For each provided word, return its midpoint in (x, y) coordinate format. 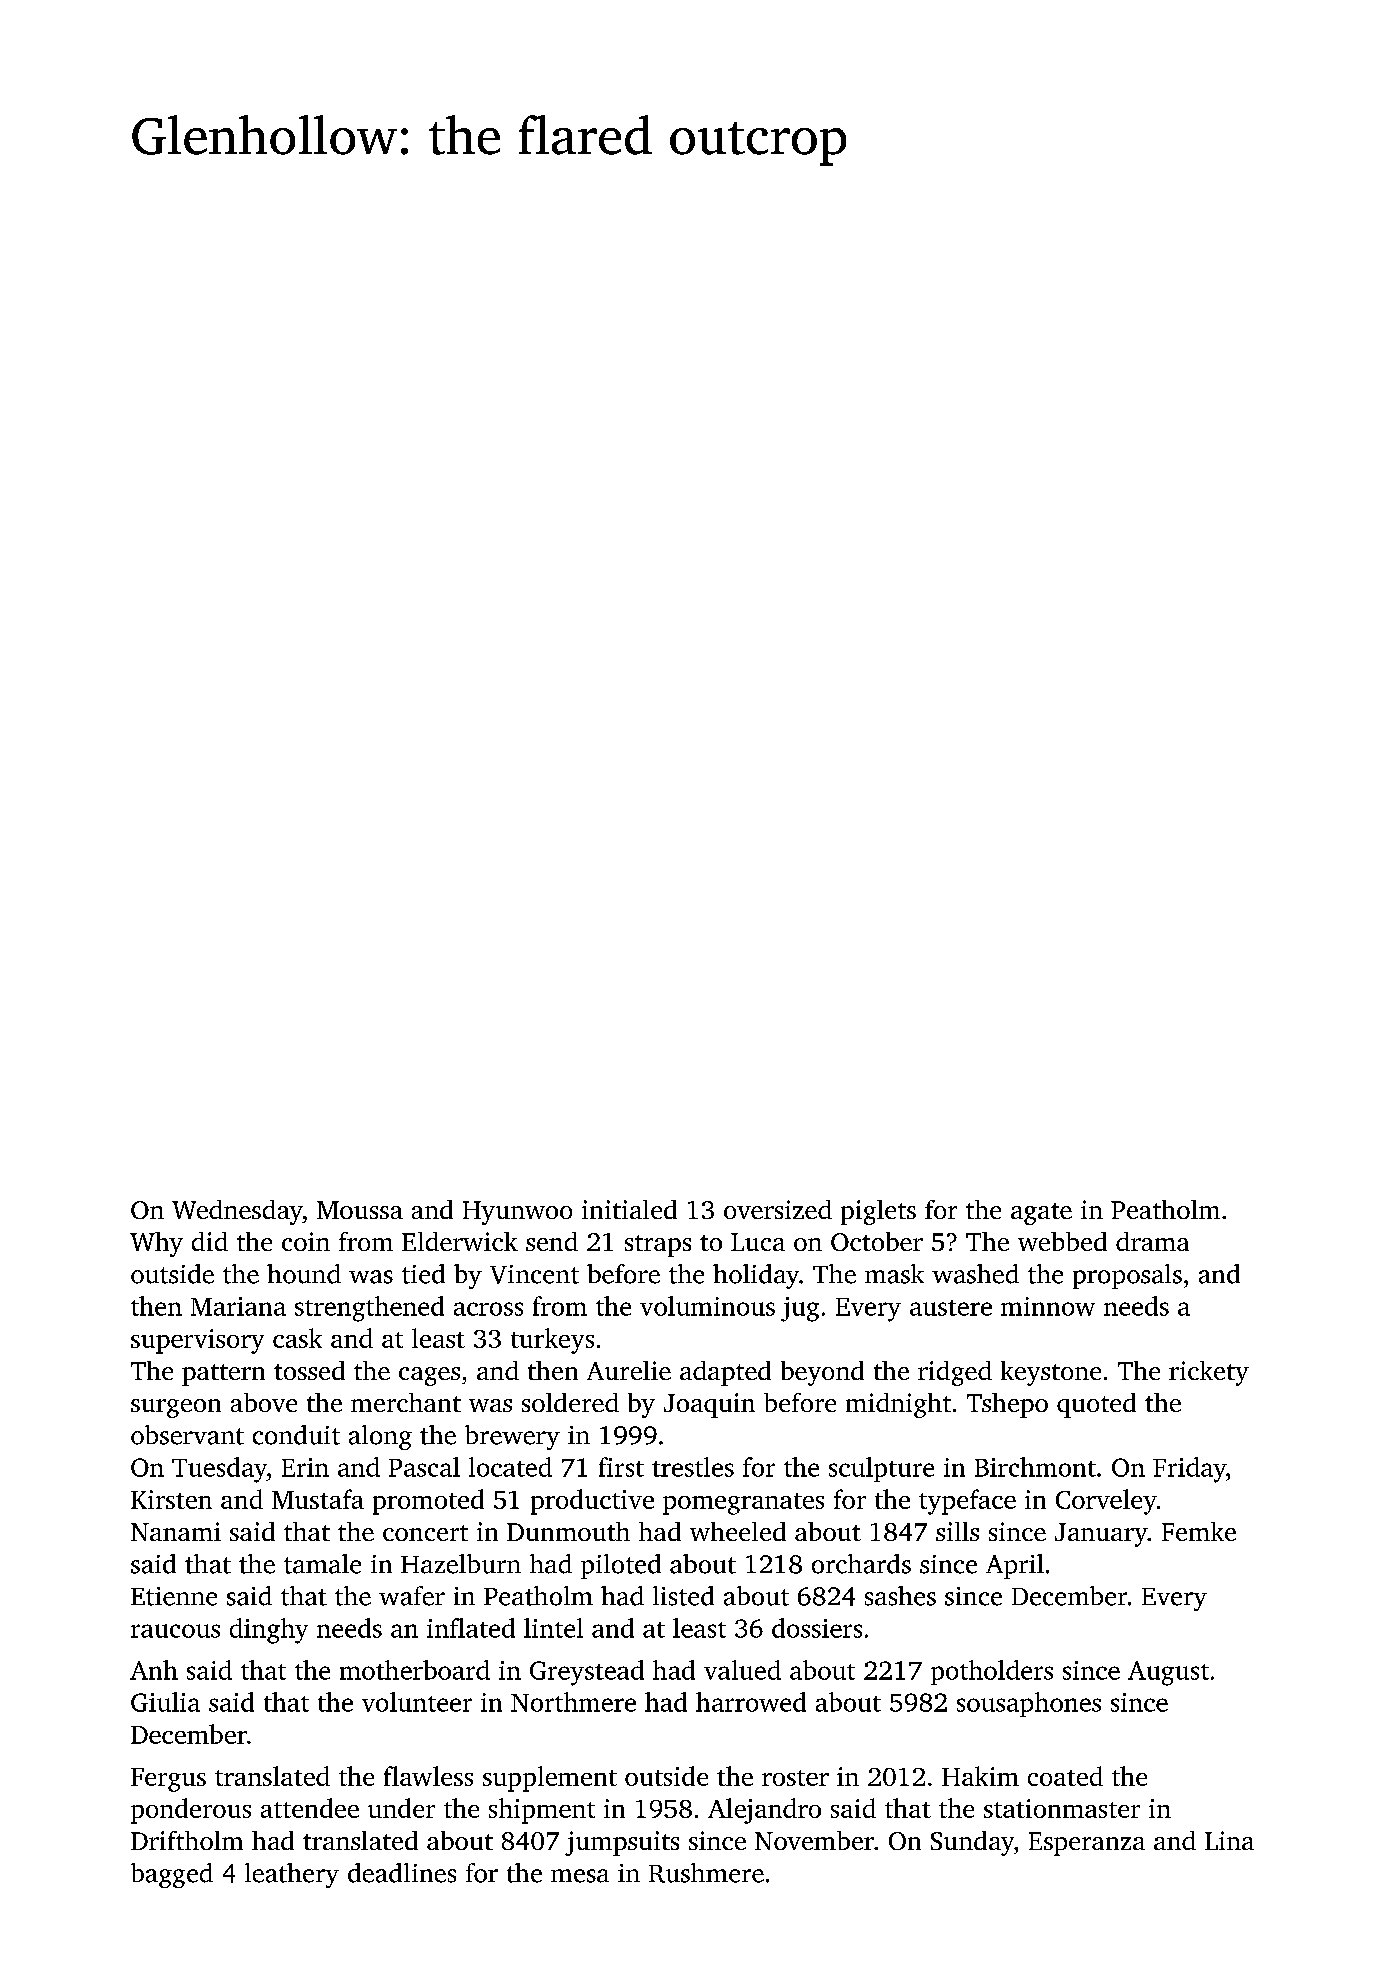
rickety (1209, 1373)
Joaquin (709, 1405)
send (552, 1241)
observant (187, 1435)
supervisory (197, 1341)
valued (742, 1670)
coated (1065, 1776)
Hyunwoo (517, 1213)
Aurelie (629, 1370)
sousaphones (1029, 1704)
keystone (1051, 1373)
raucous (175, 1631)
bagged (172, 1875)
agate (1041, 1214)
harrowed (751, 1702)
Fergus (168, 1780)
